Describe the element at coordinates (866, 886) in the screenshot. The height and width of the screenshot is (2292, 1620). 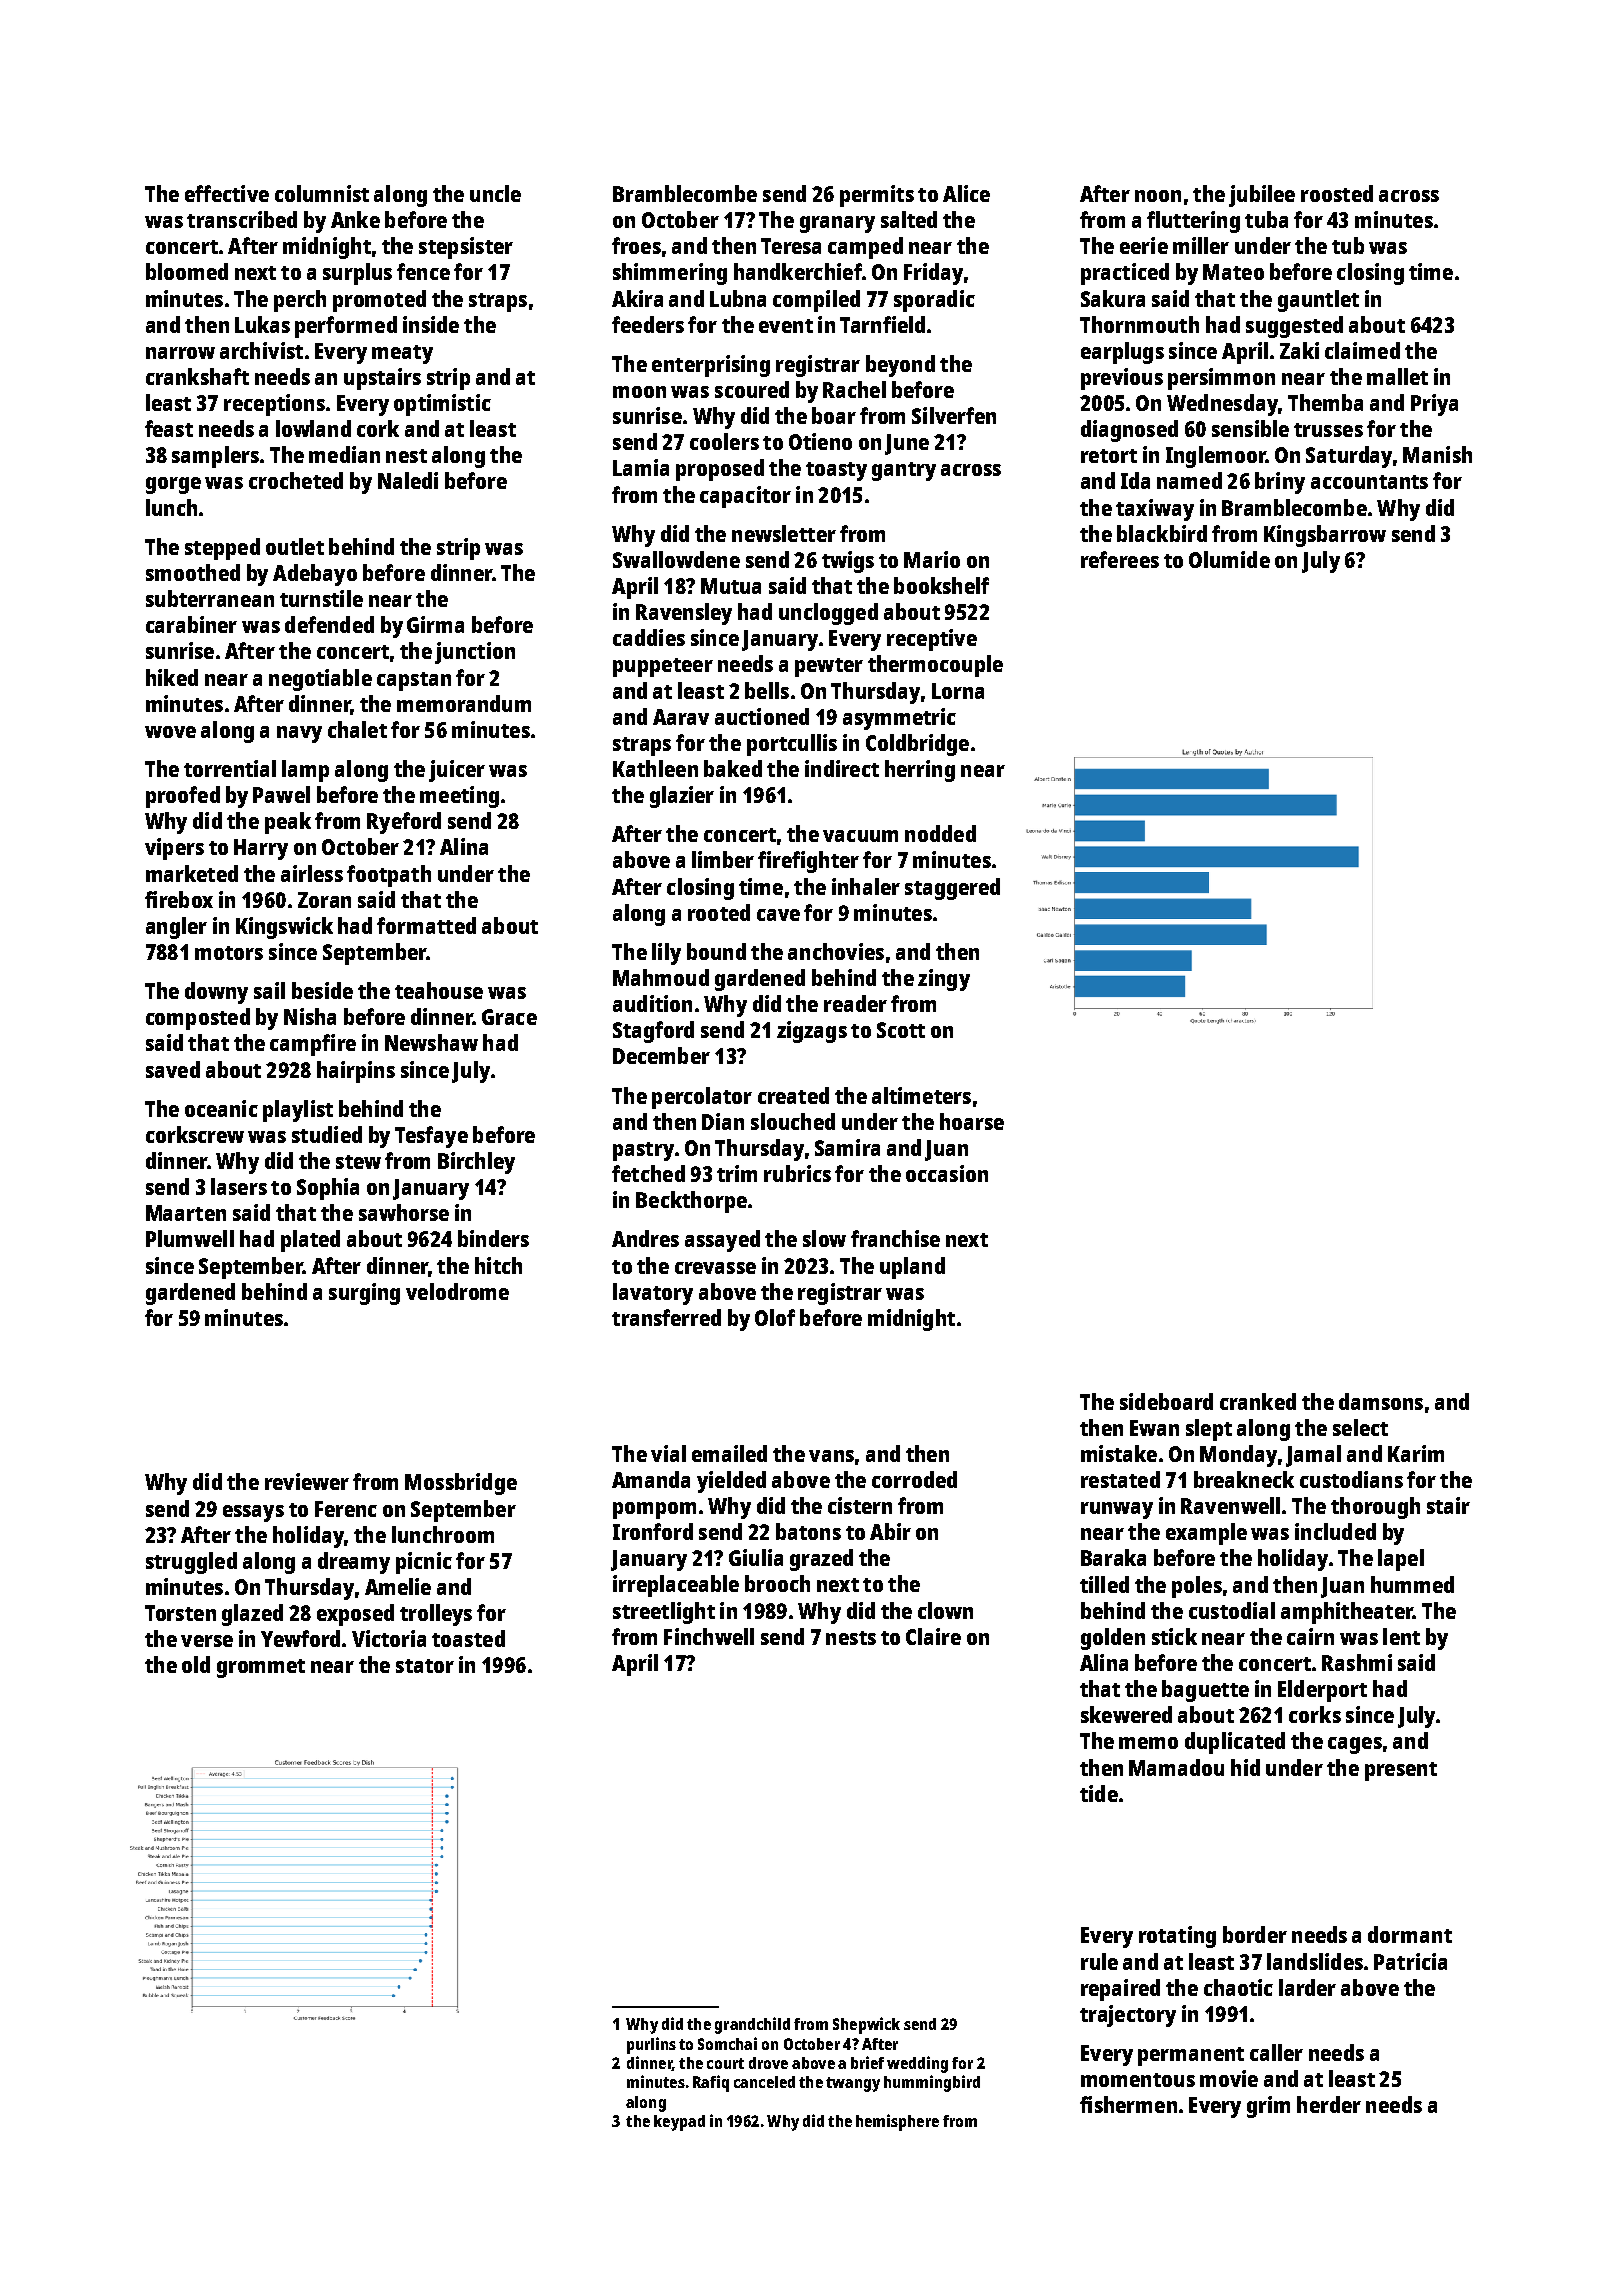
I see `inhaler` at that location.
